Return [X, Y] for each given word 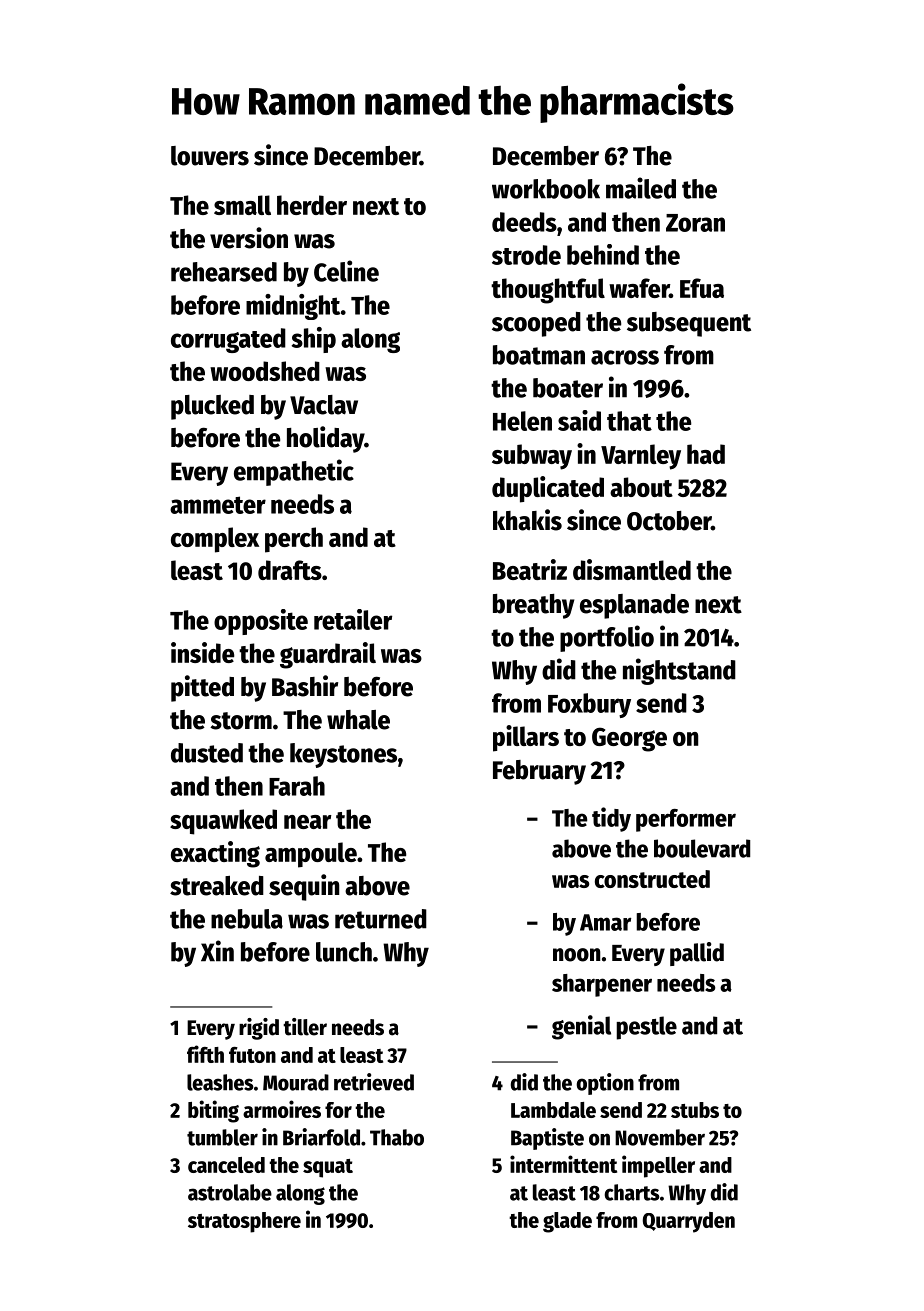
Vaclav [324, 405]
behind [603, 254]
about [641, 487]
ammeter [218, 505]
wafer [639, 288]
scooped [536, 324]
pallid [697, 954]
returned [381, 919]
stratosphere [244, 1222]
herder [312, 205]
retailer [353, 619]
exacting [215, 854]
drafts [290, 570]
